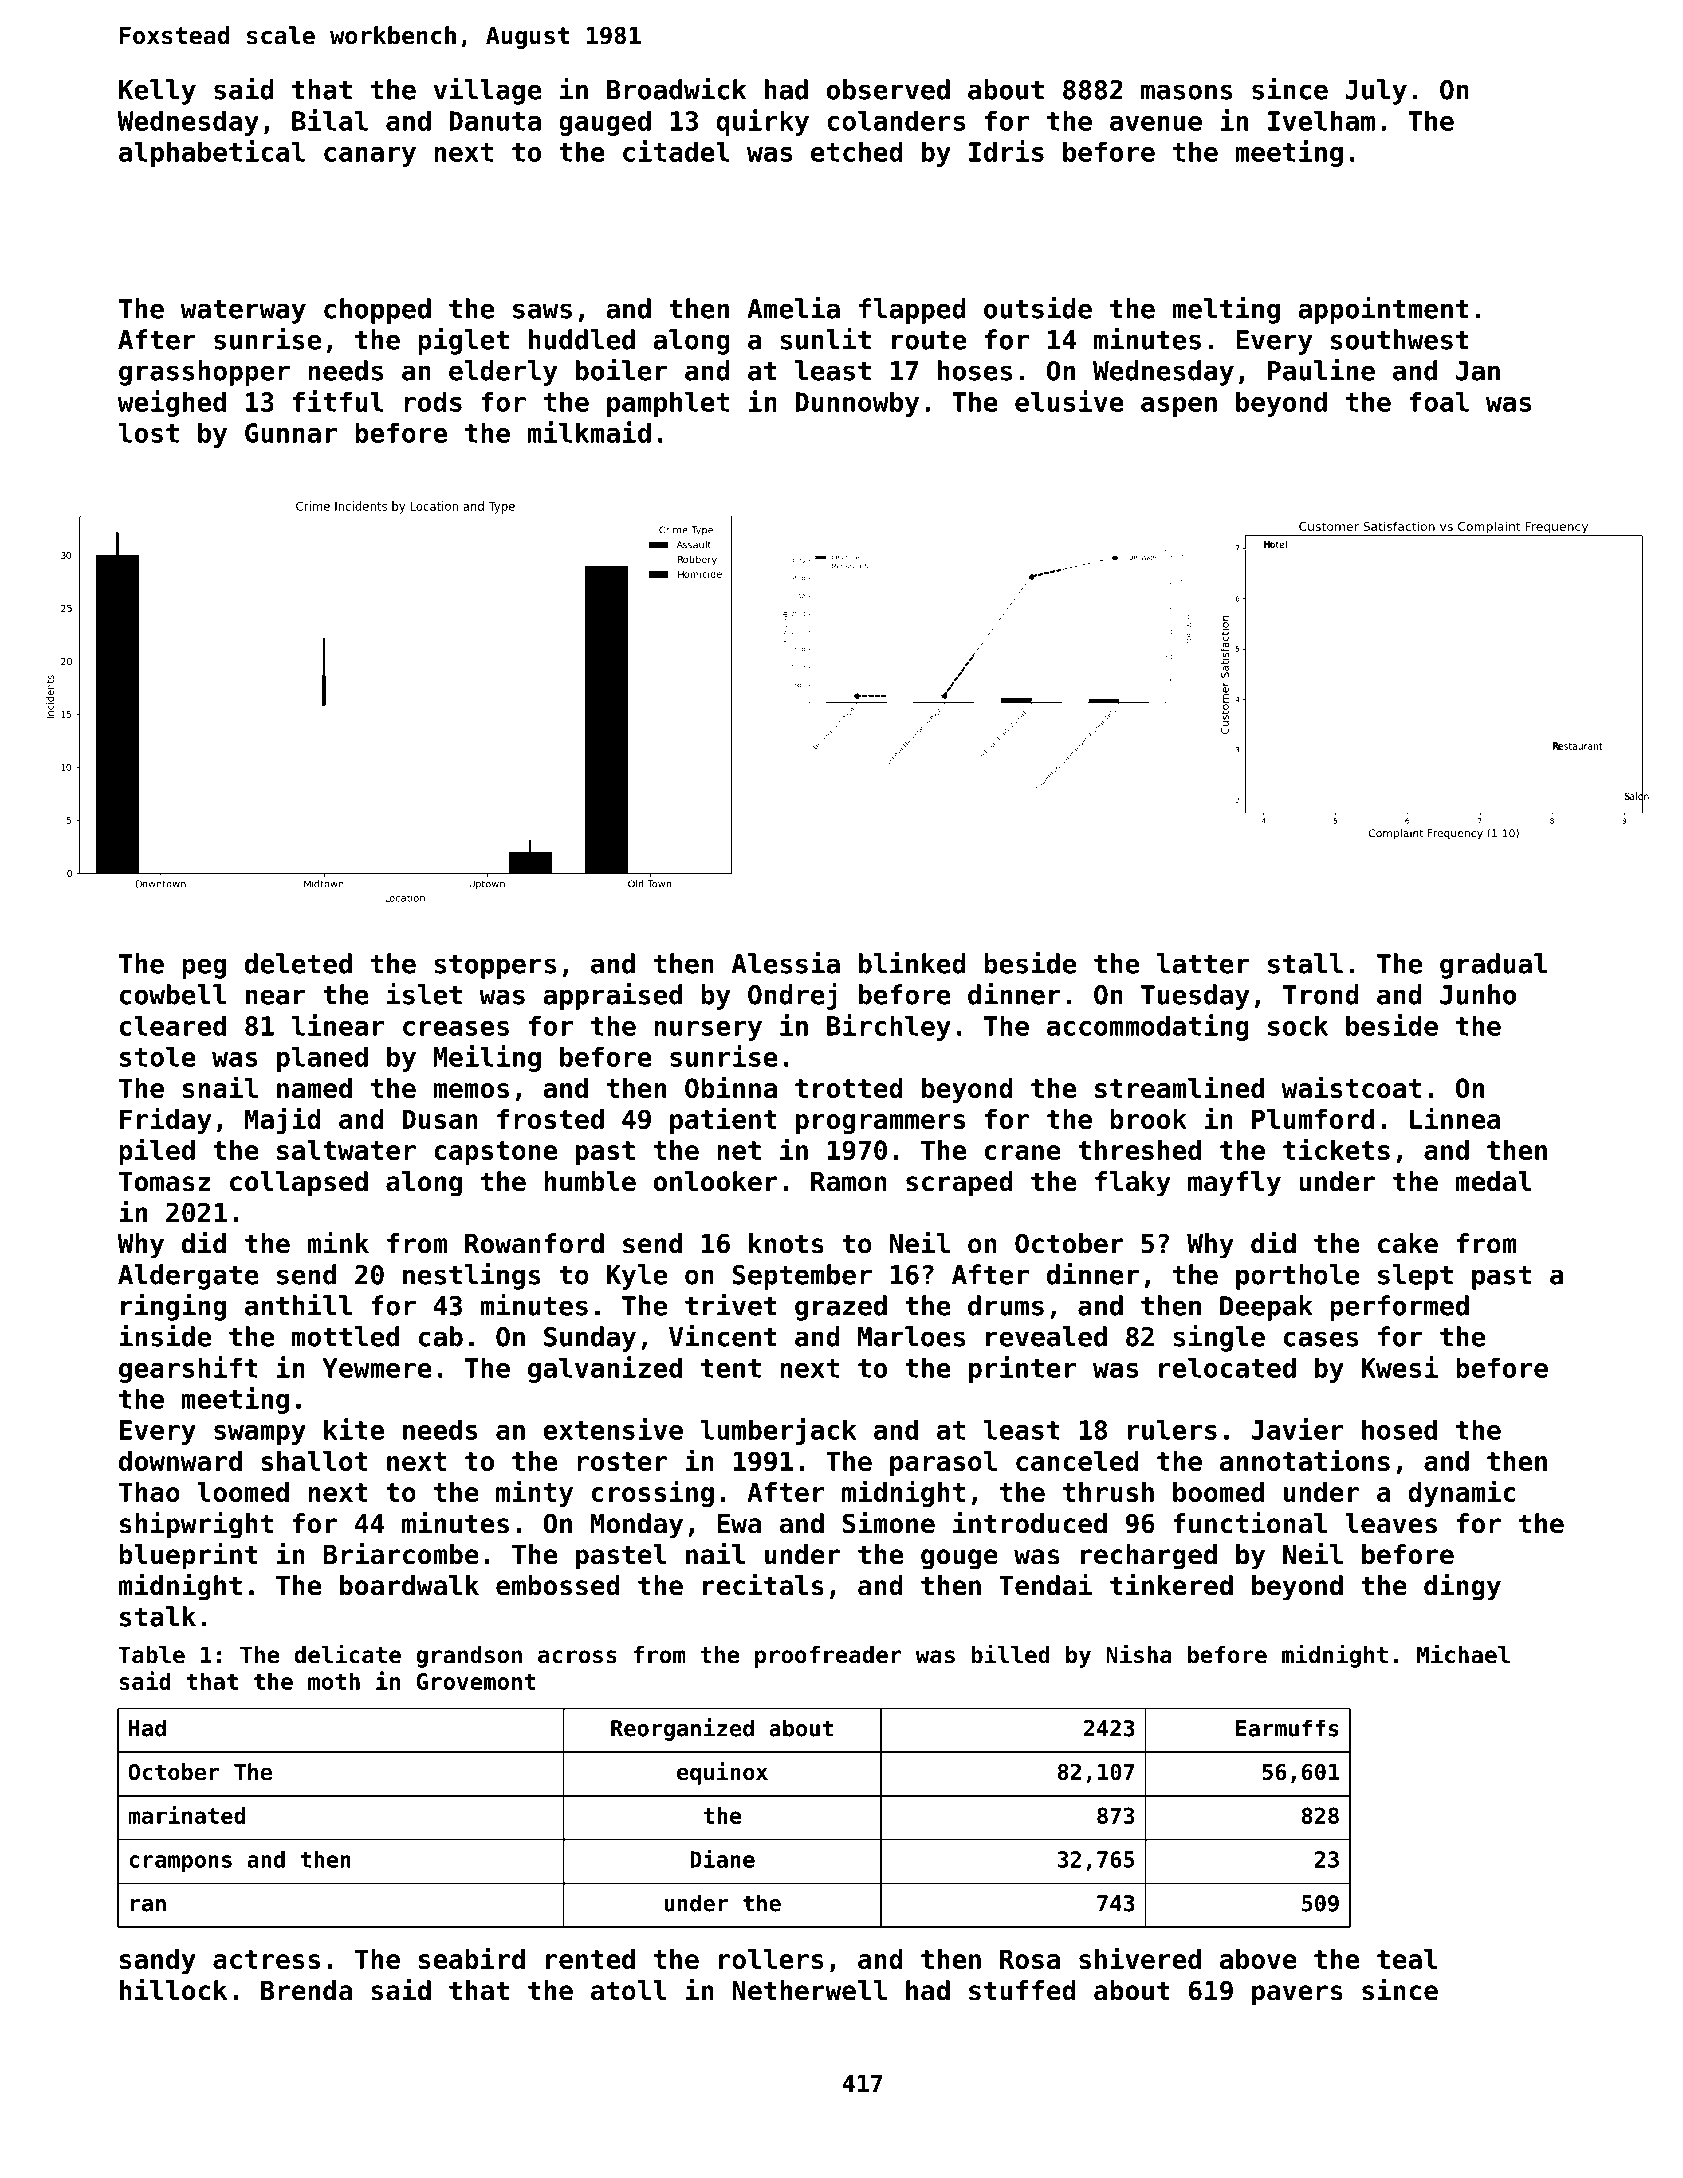  Describe the element at coordinates (1156, 123) in the document. I see `avenue` at that location.
